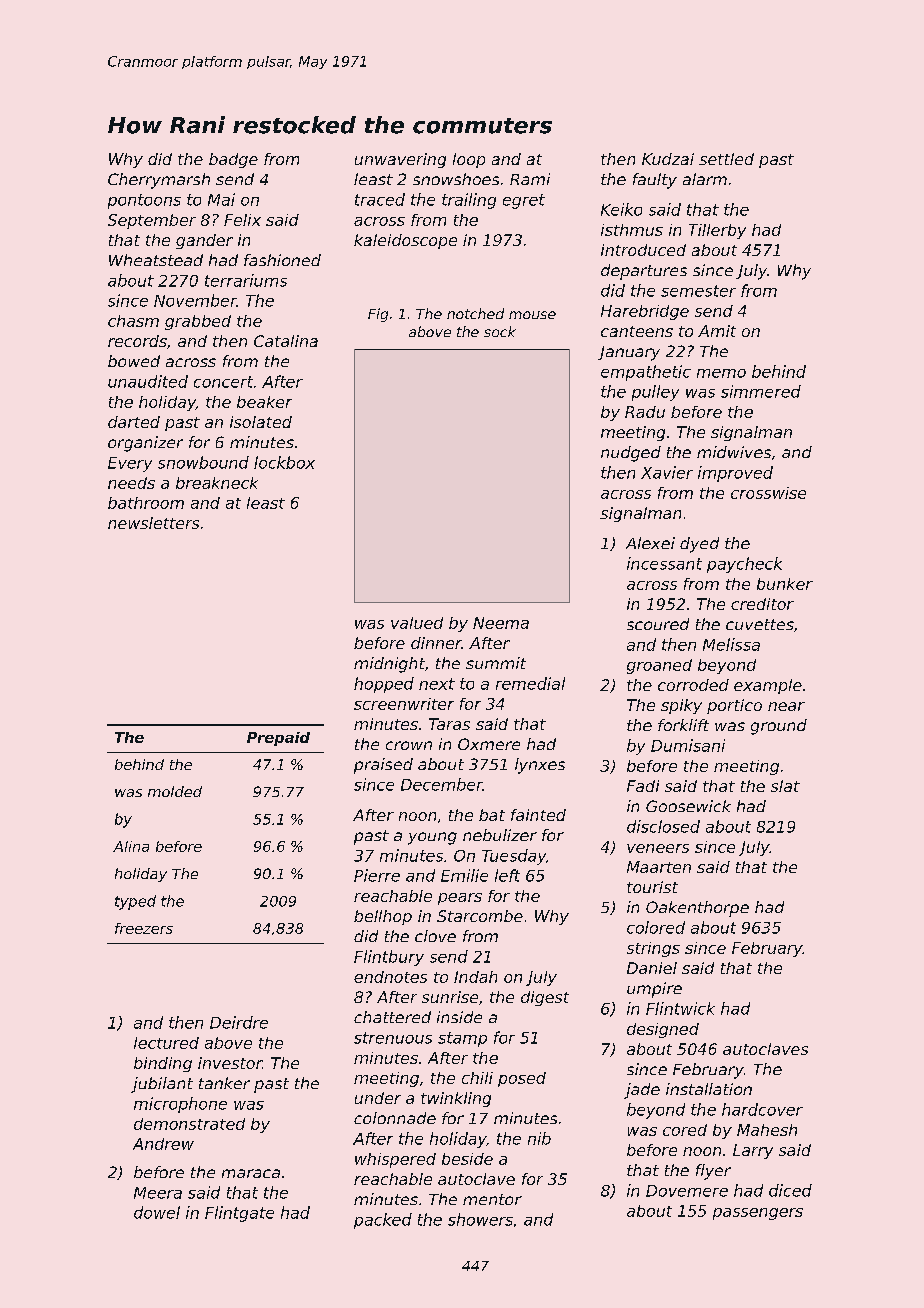  I want to click on molded, so click(175, 791).
